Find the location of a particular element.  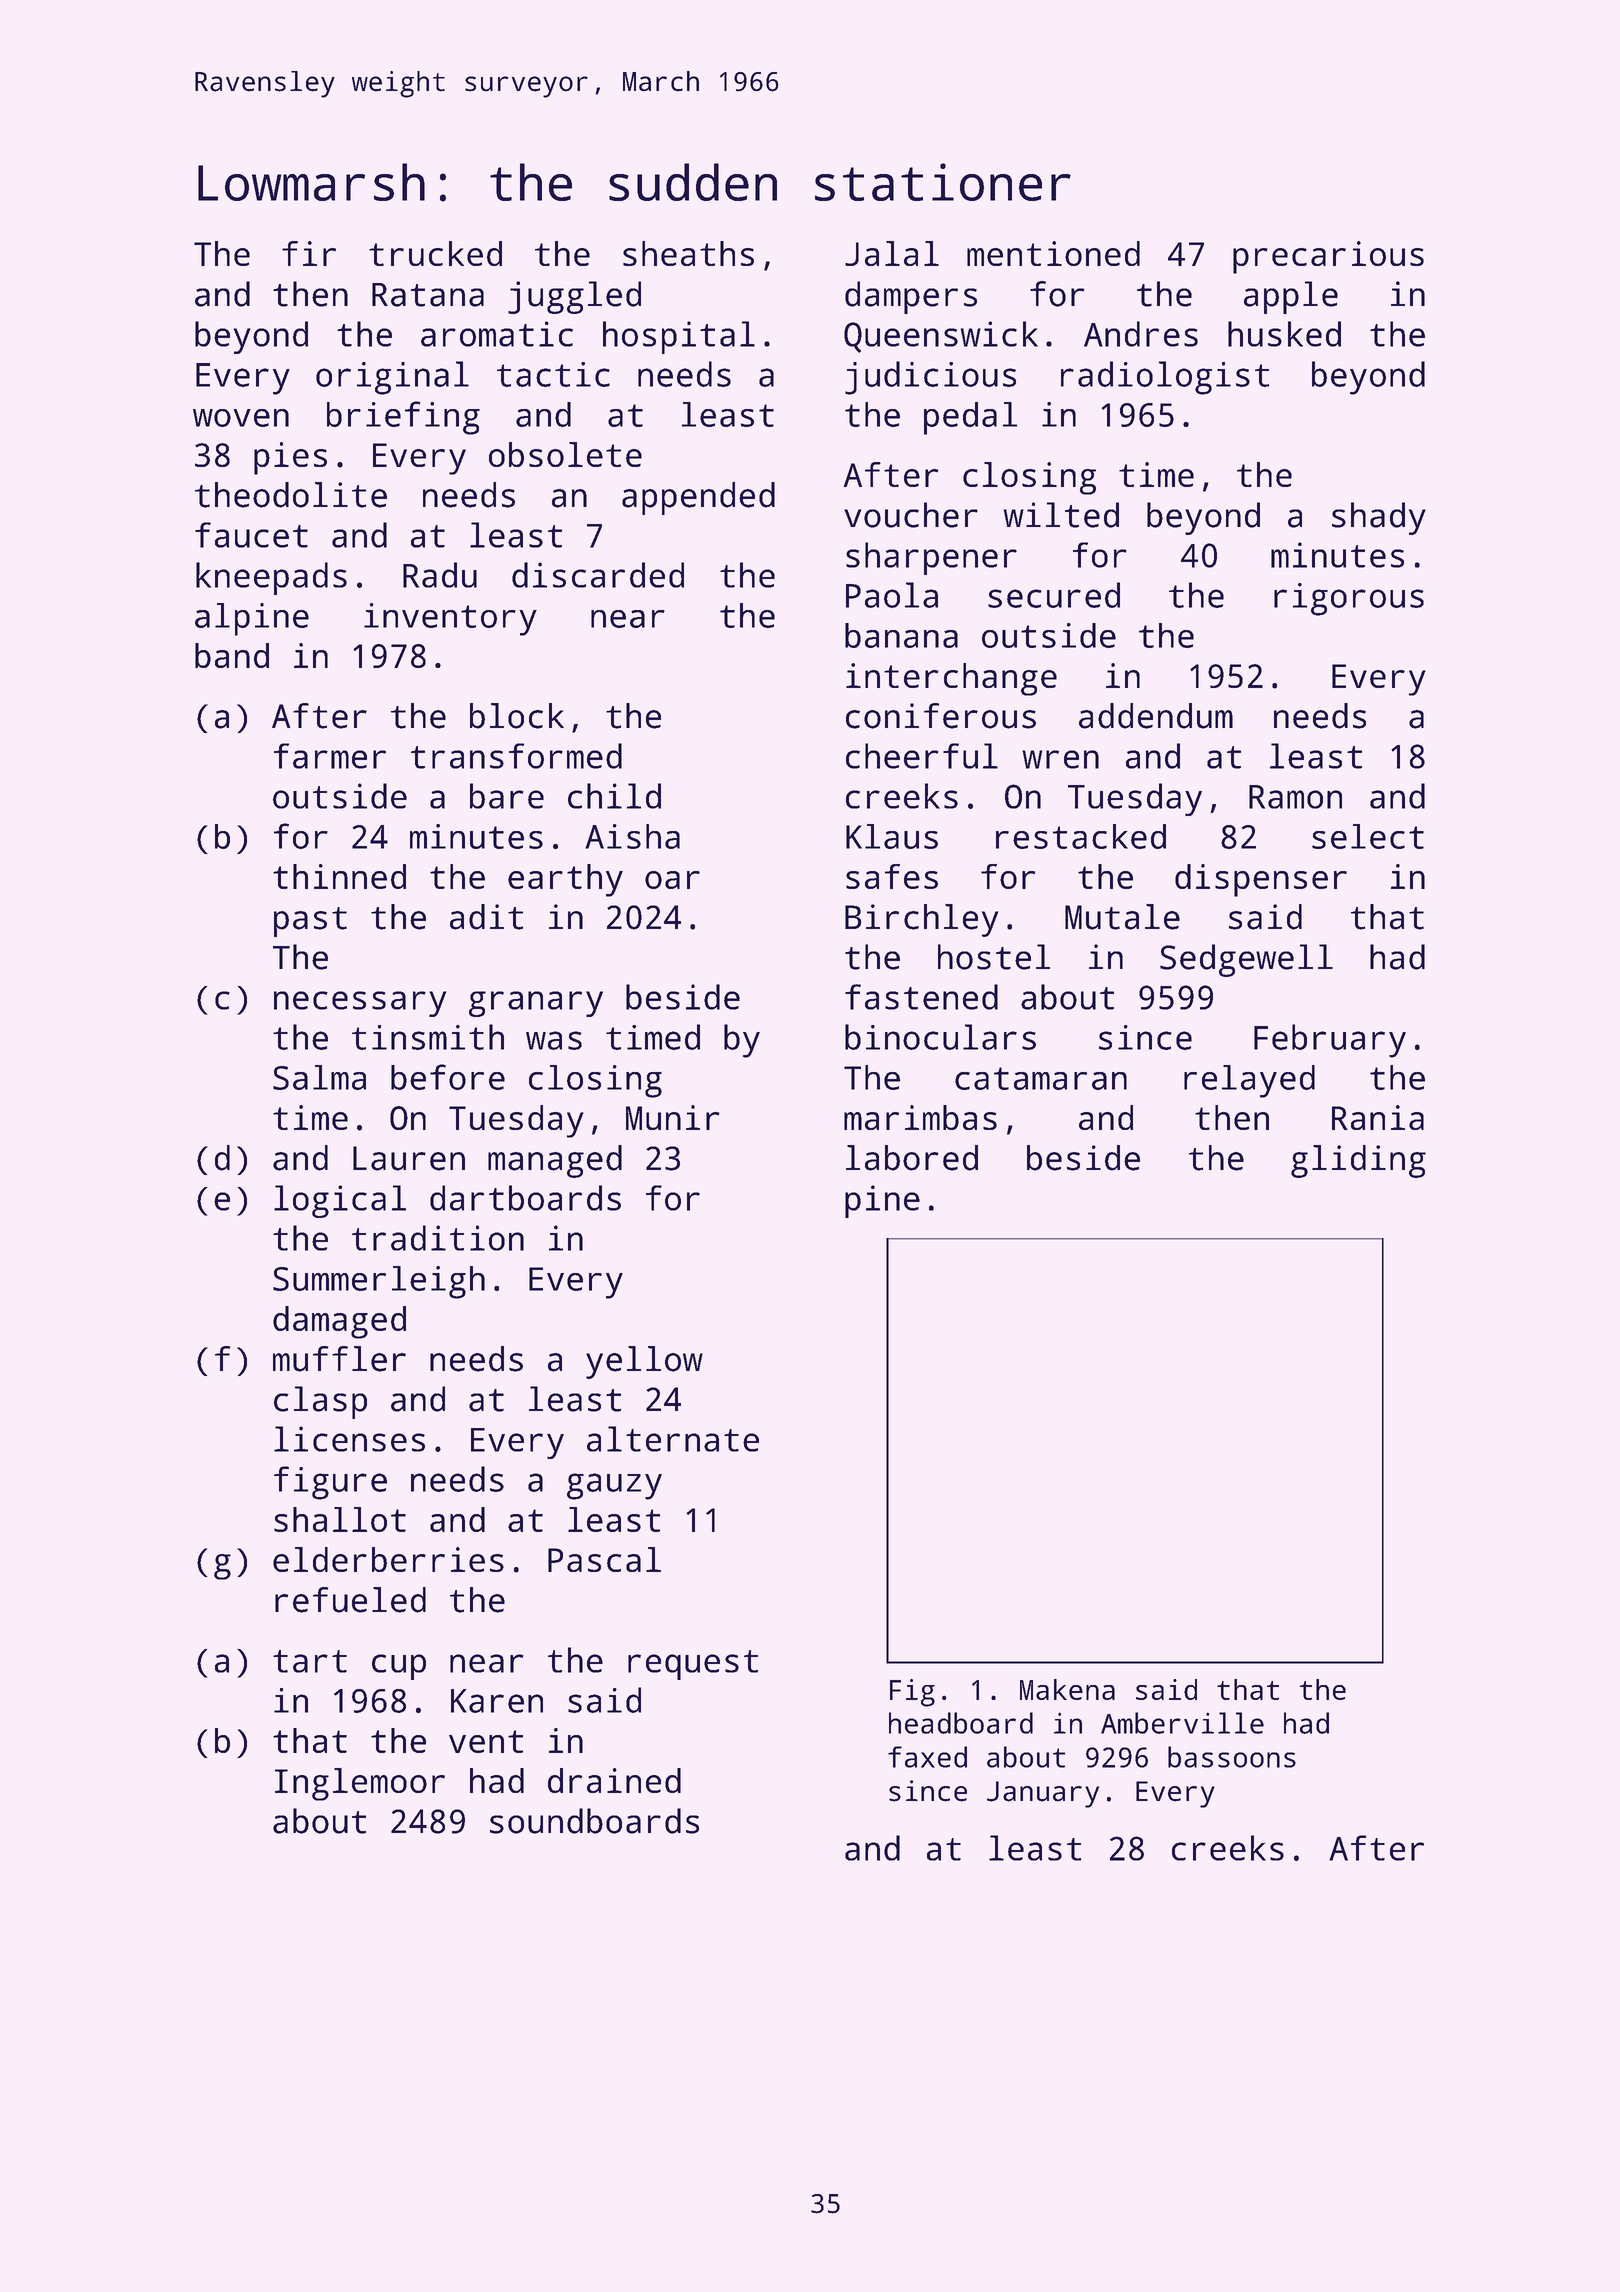

trucked is located at coordinates (435, 253).
